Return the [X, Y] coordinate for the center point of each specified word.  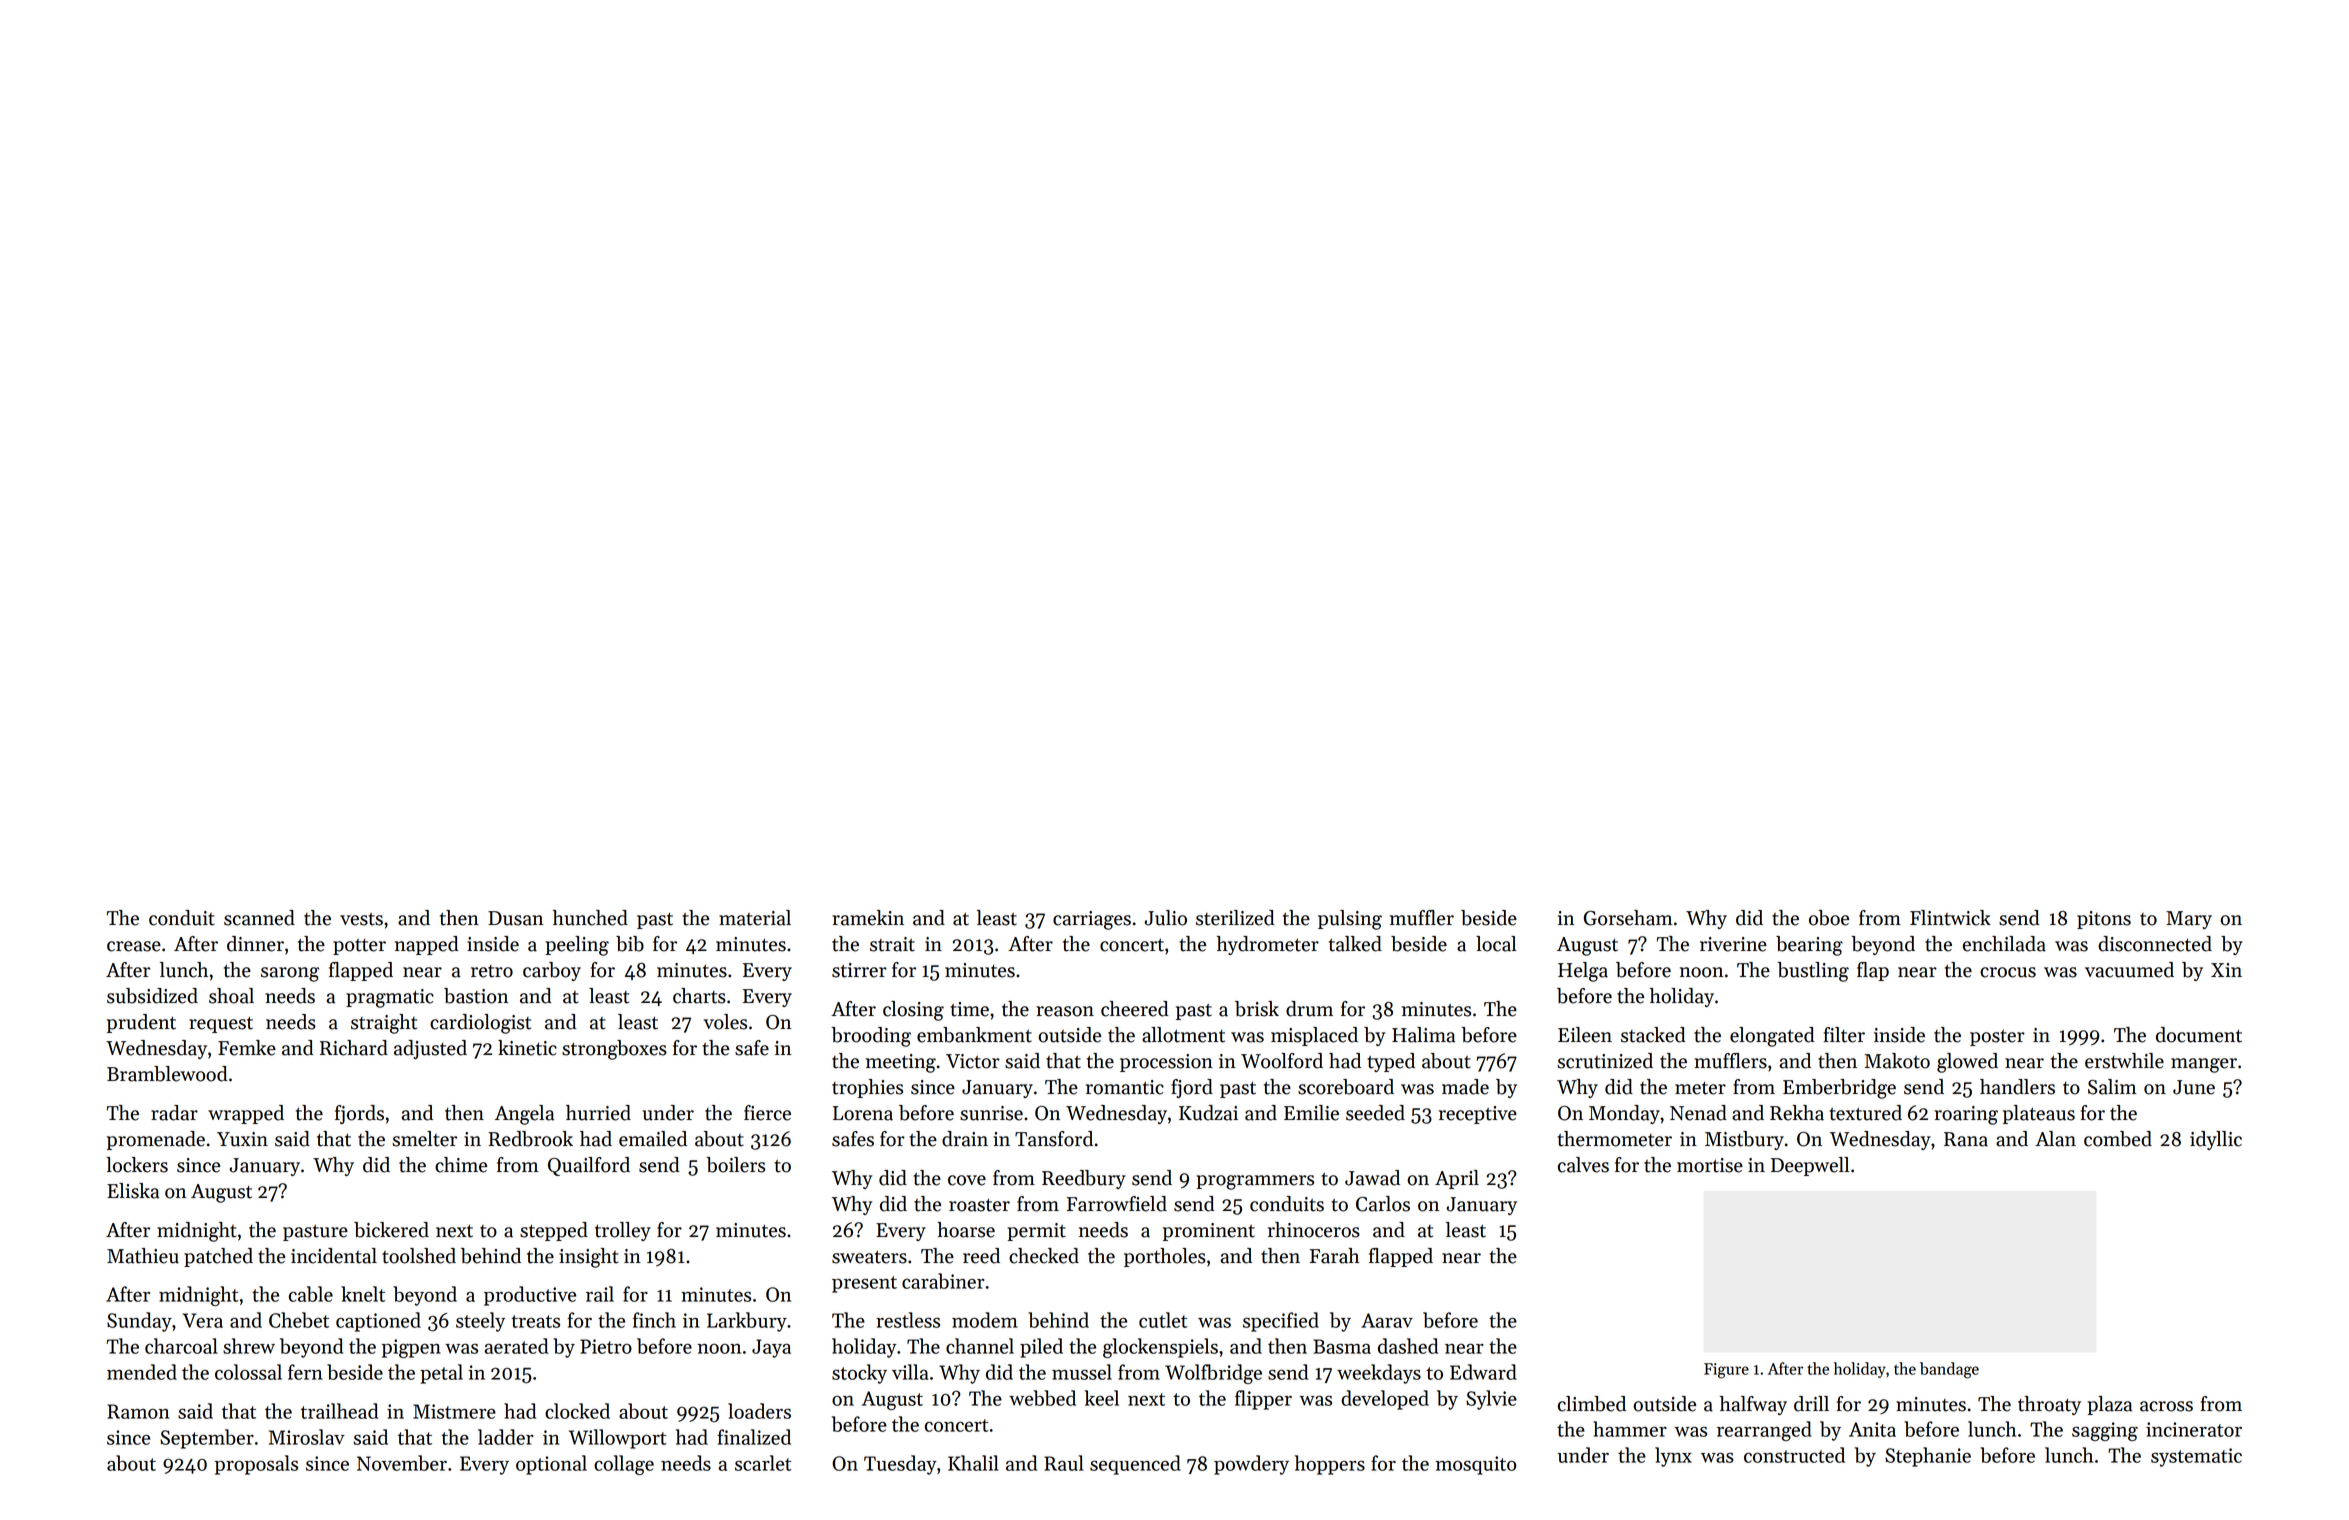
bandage [1949, 1370]
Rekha [1797, 1113]
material [755, 918]
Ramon [138, 1411]
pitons [2104, 920]
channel [980, 1346]
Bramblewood [167, 1074]
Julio [1165, 918]
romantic [1125, 1087]
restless [908, 1320]
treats [535, 1321]
